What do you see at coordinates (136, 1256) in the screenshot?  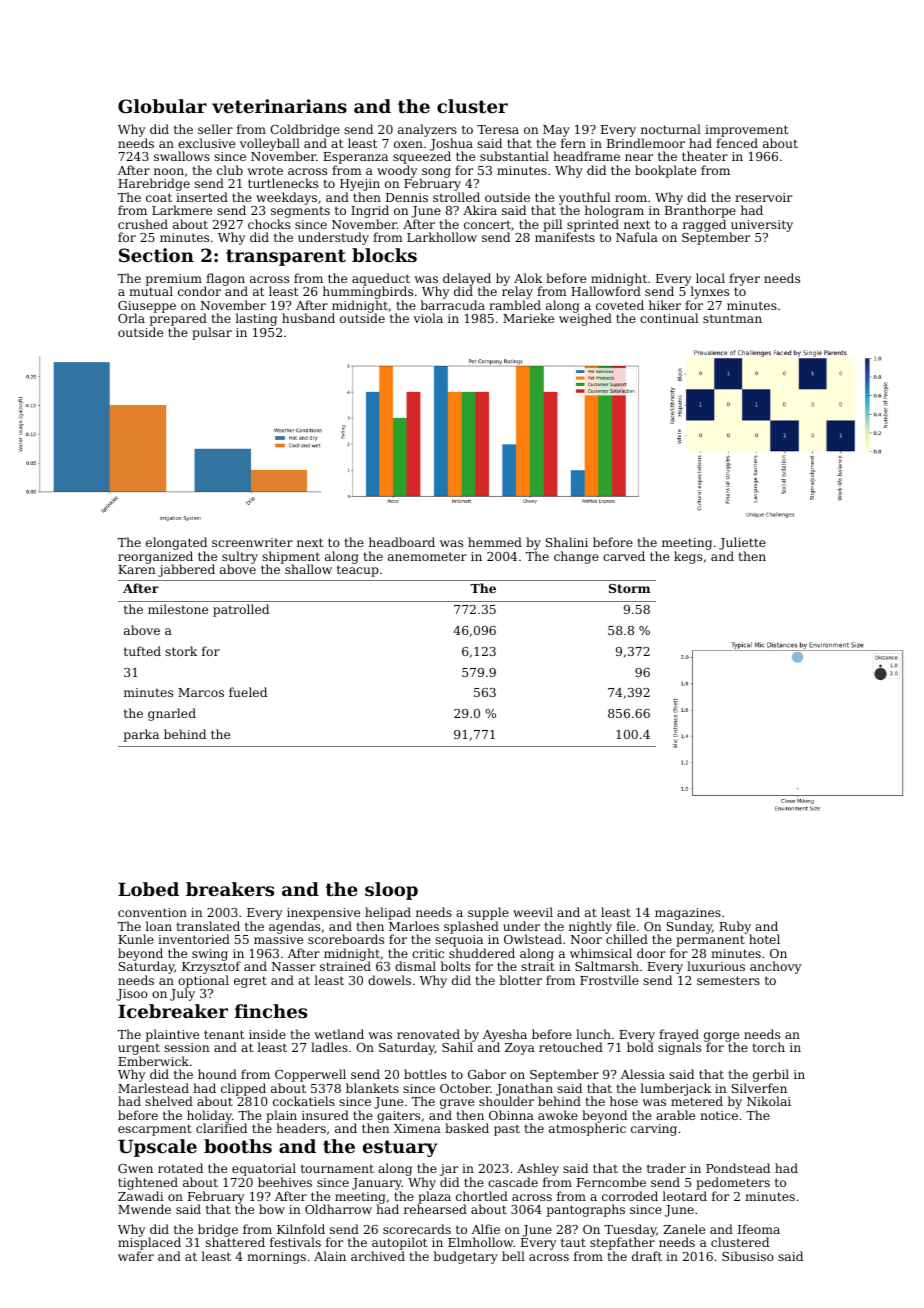 I see `wafer` at bounding box center [136, 1256].
